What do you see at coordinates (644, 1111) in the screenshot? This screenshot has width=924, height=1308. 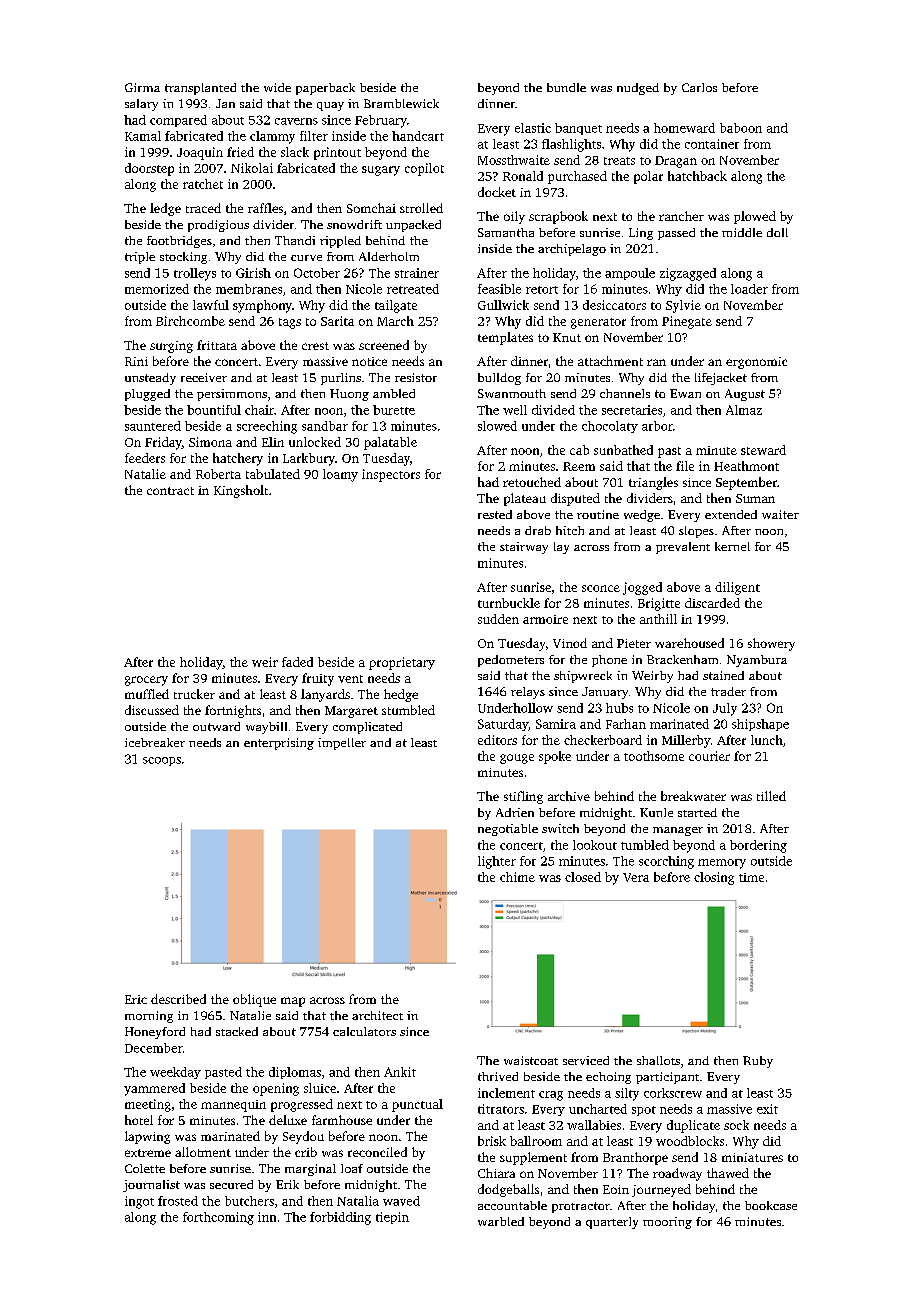 I see `spot` at bounding box center [644, 1111].
